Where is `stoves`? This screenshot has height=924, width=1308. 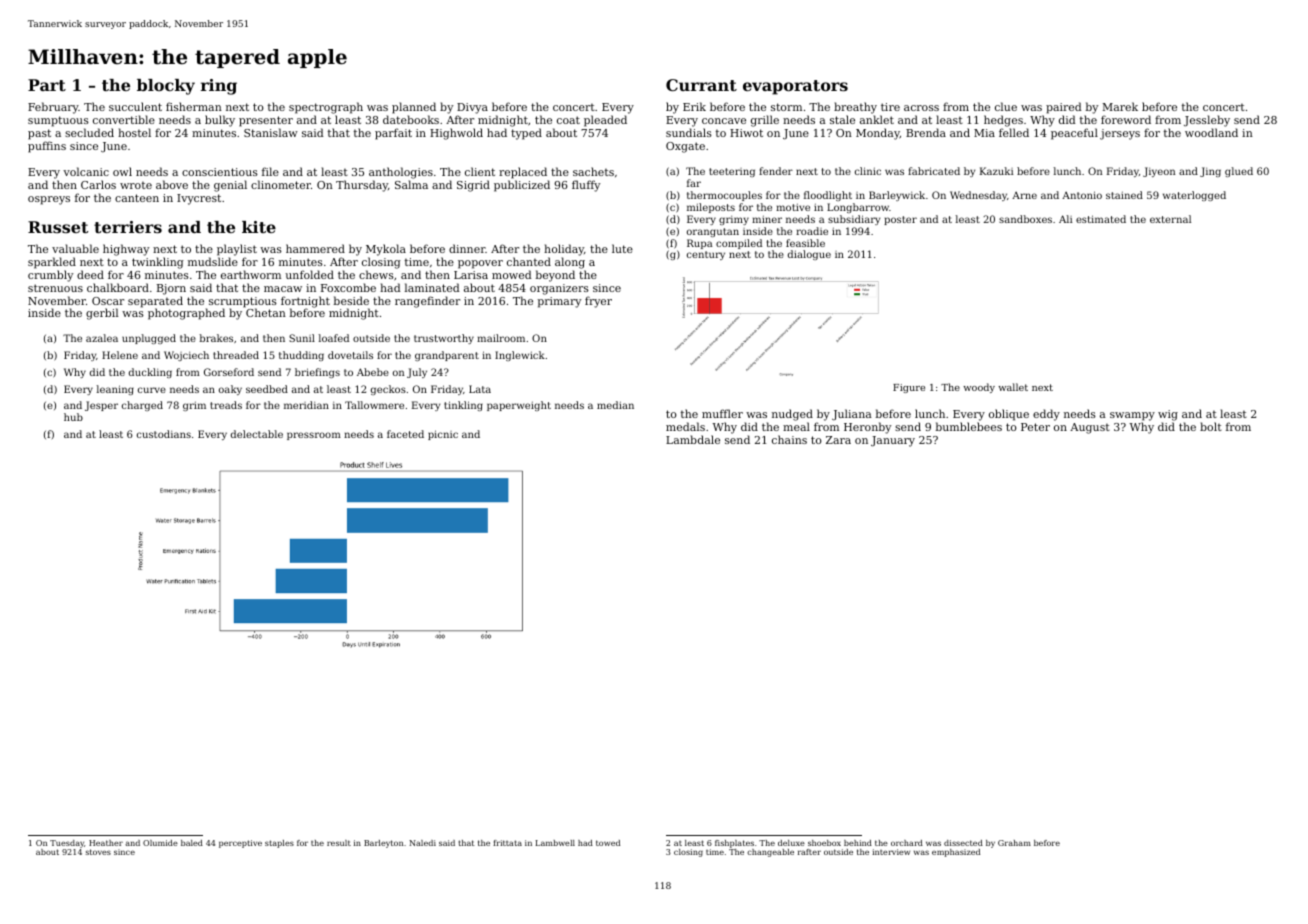
stoves is located at coordinates (98, 852).
